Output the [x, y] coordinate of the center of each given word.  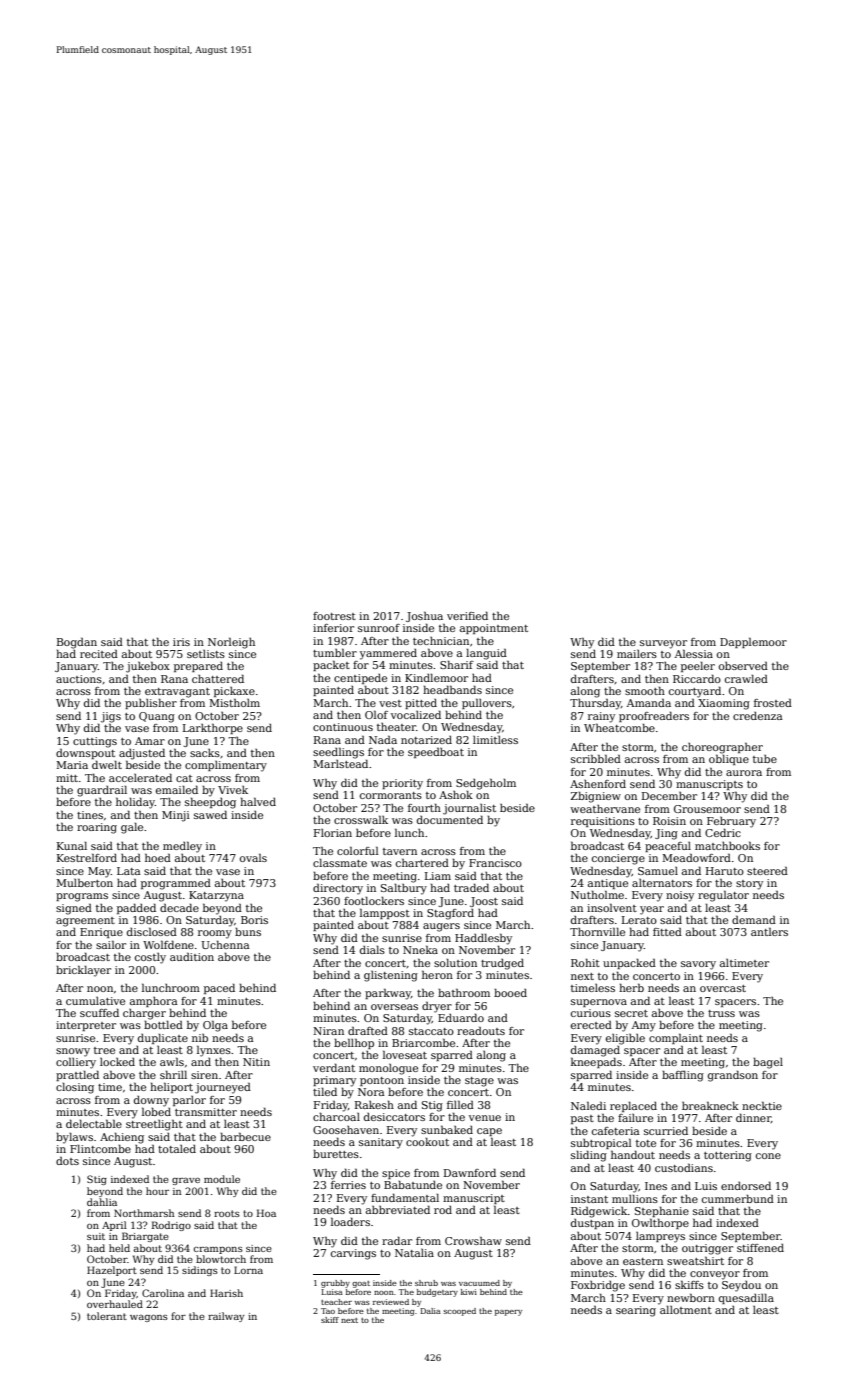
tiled [325, 1091]
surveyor [663, 644]
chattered [218, 678]
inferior [333, 628]
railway [226, 1317]
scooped [460, 1312]
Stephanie [662, 1211]
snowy [73, 1052]
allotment [686, 1309]
